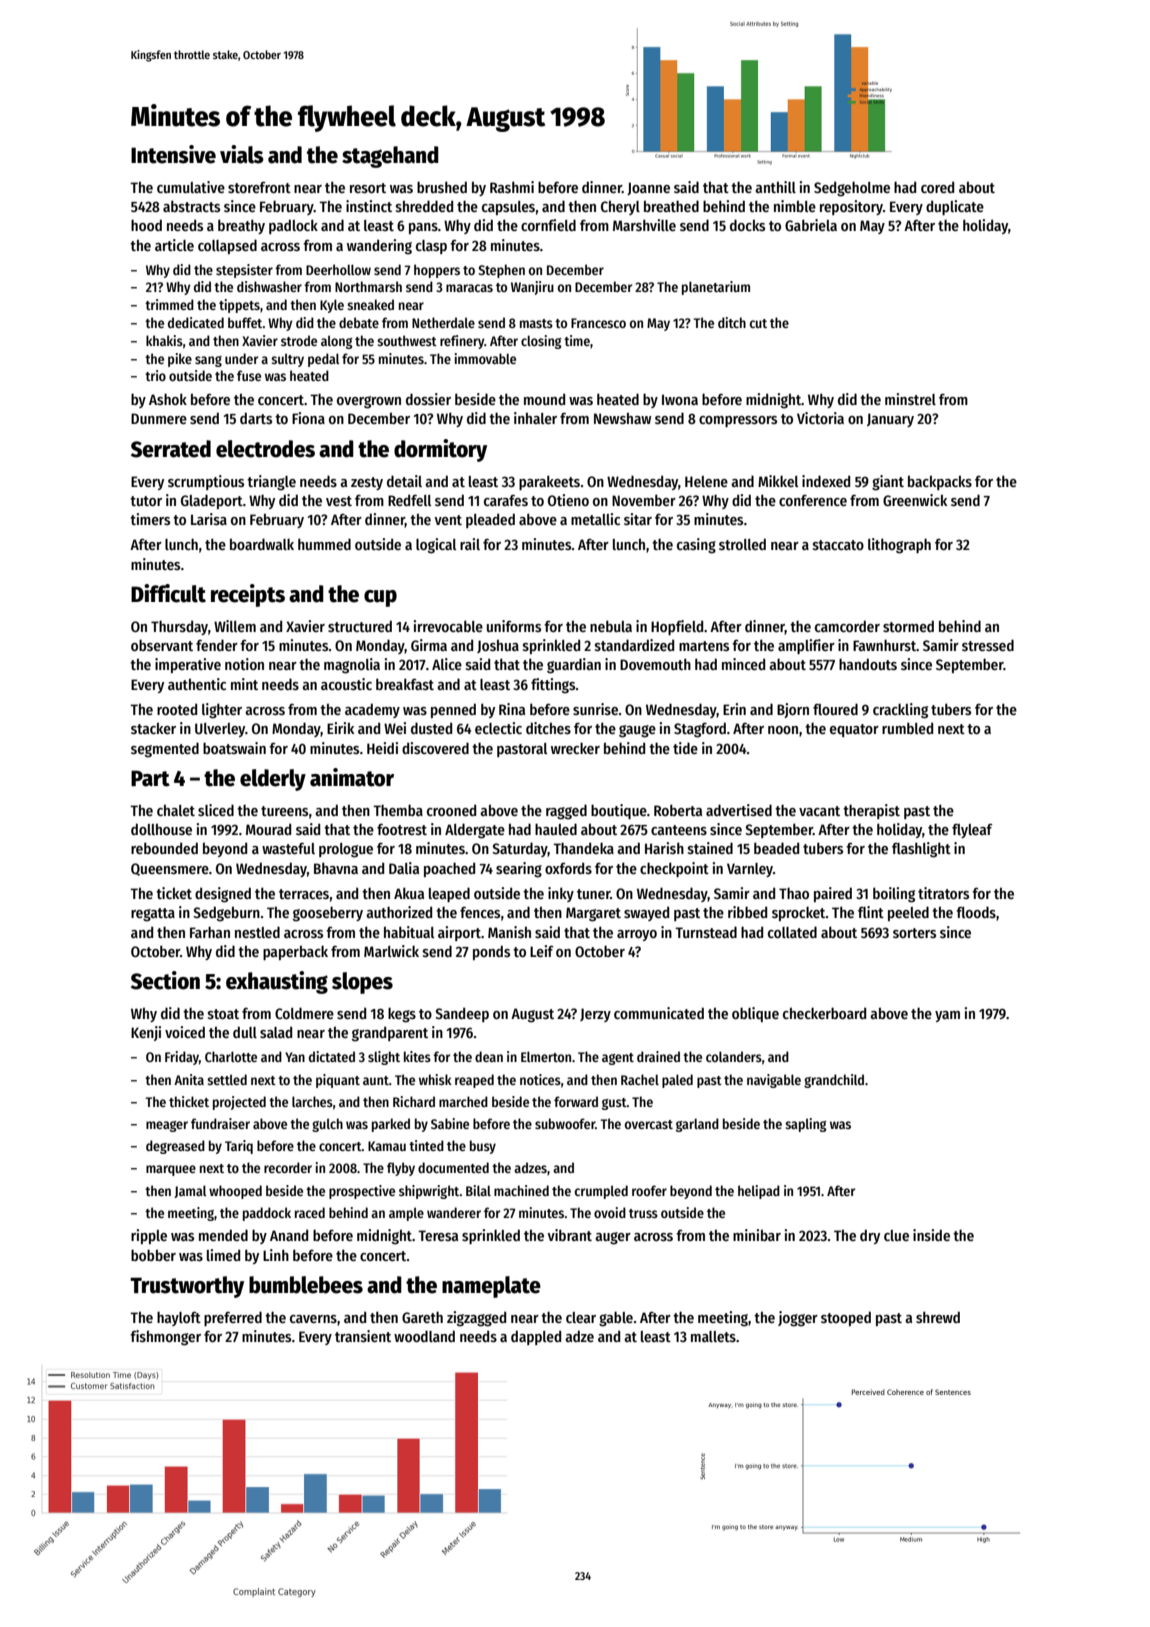 This page has height=1627, width=1150. Describe the element at coordinates (940, 482) in the page. I see `backpacks` at that location.
